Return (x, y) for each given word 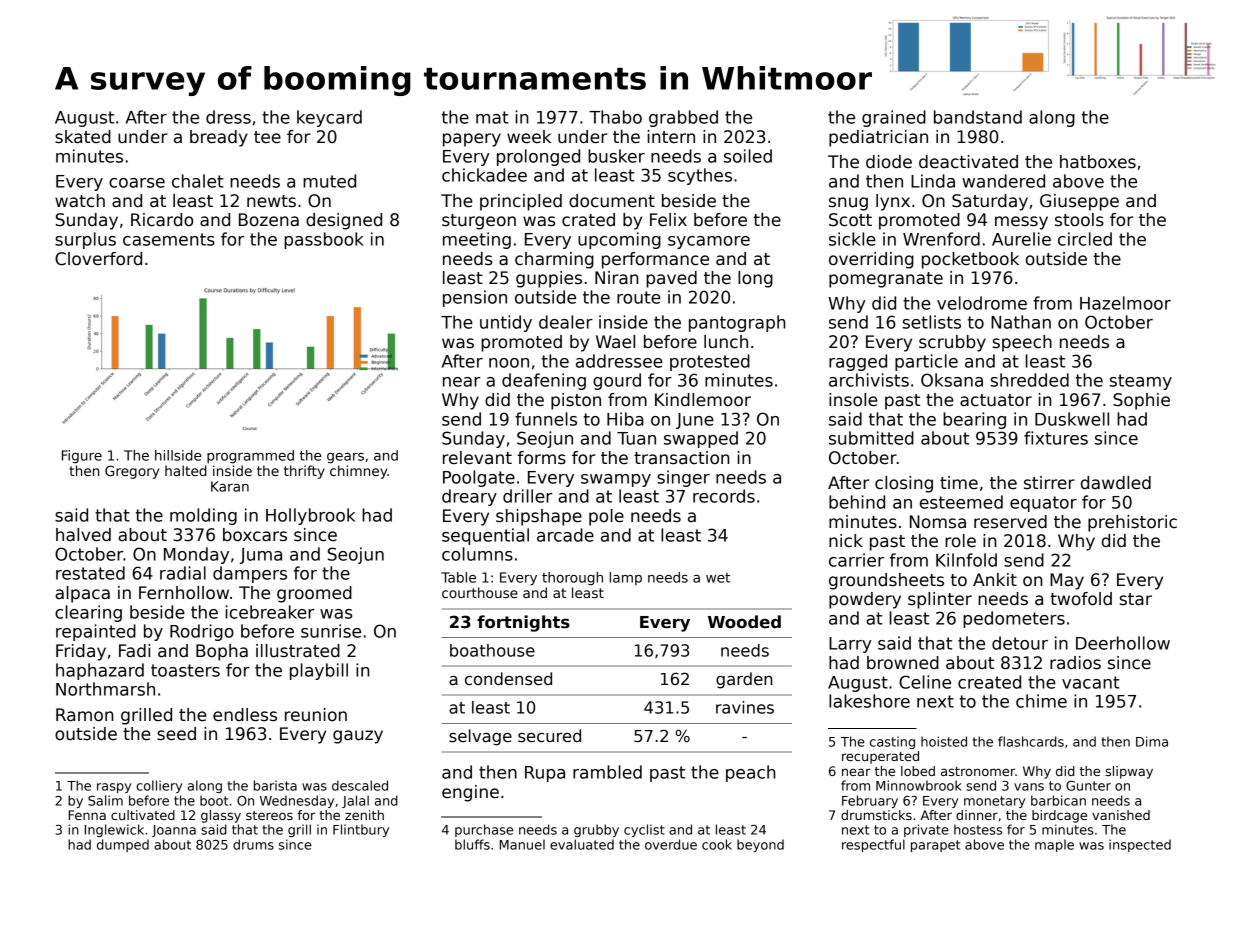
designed (344, 221)
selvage (480, 737)
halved (83, 535)
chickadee (484, 175)
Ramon (84, 715)
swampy (616, 480)
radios (1075, 663)
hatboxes (1098, 162)
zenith (364, 815)
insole (853, 400)
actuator (996, 400)
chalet (198, 181)
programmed (250, 457)
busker (616, 156)
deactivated (968, 162)
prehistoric (1132, 523)
